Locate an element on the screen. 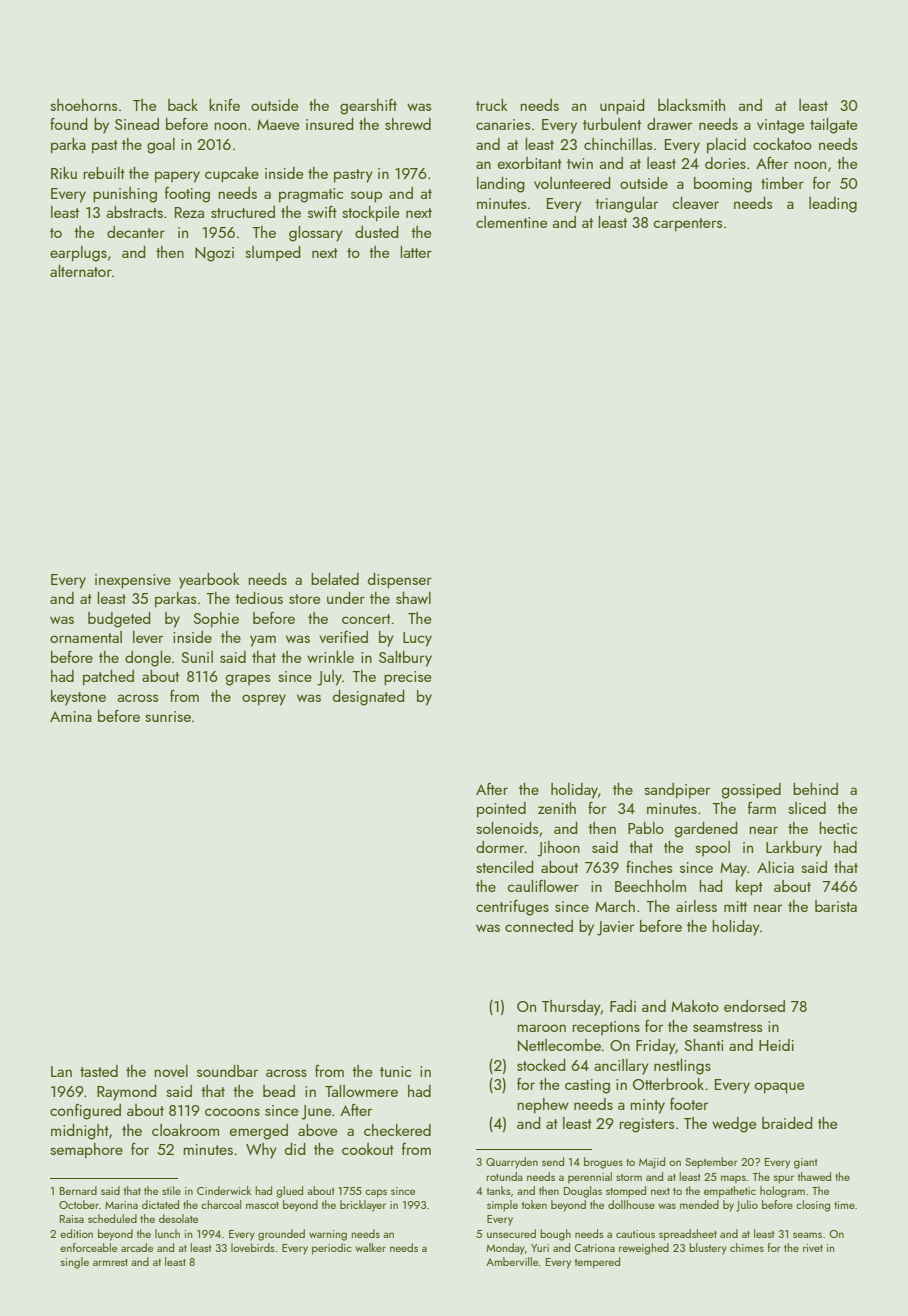 This screenshot has width=908, height=1316. truck is located at coordinates (492, 105).
